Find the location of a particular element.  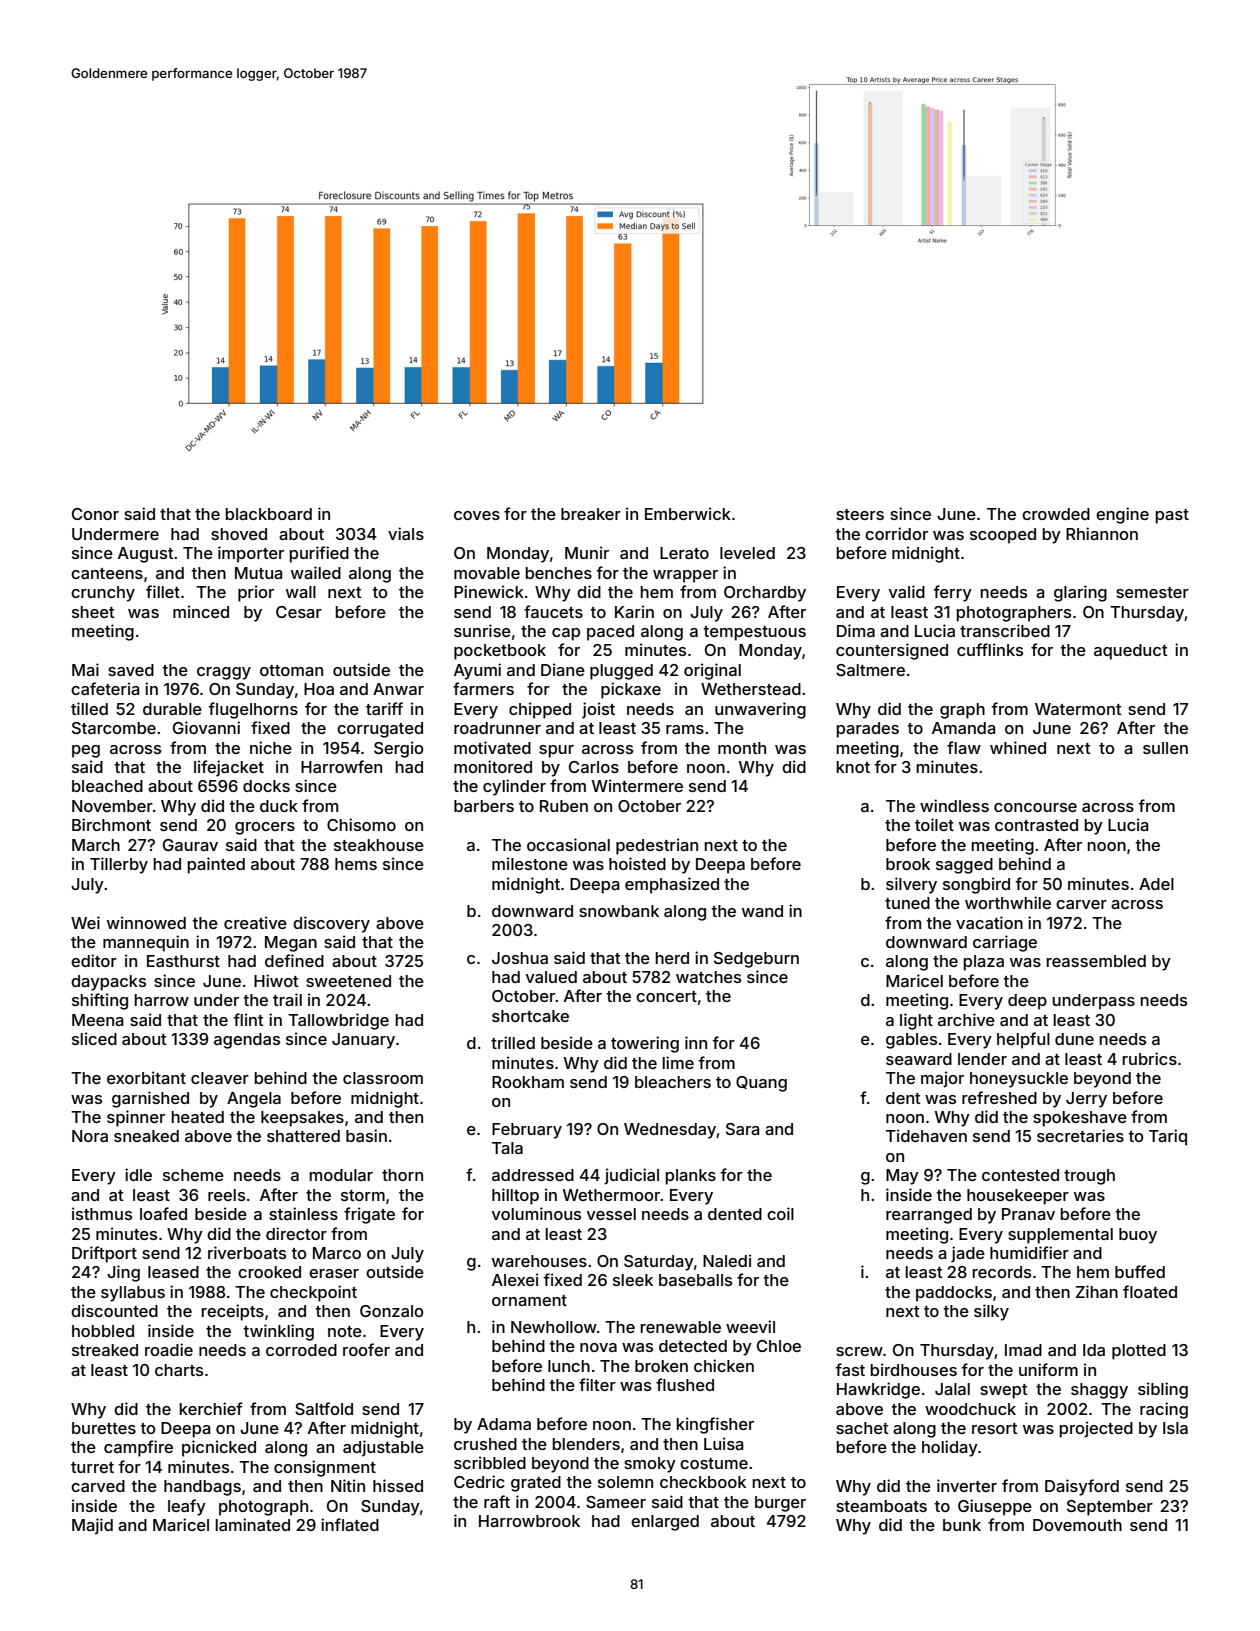

smoky is located at coordinates (650, 1465).
